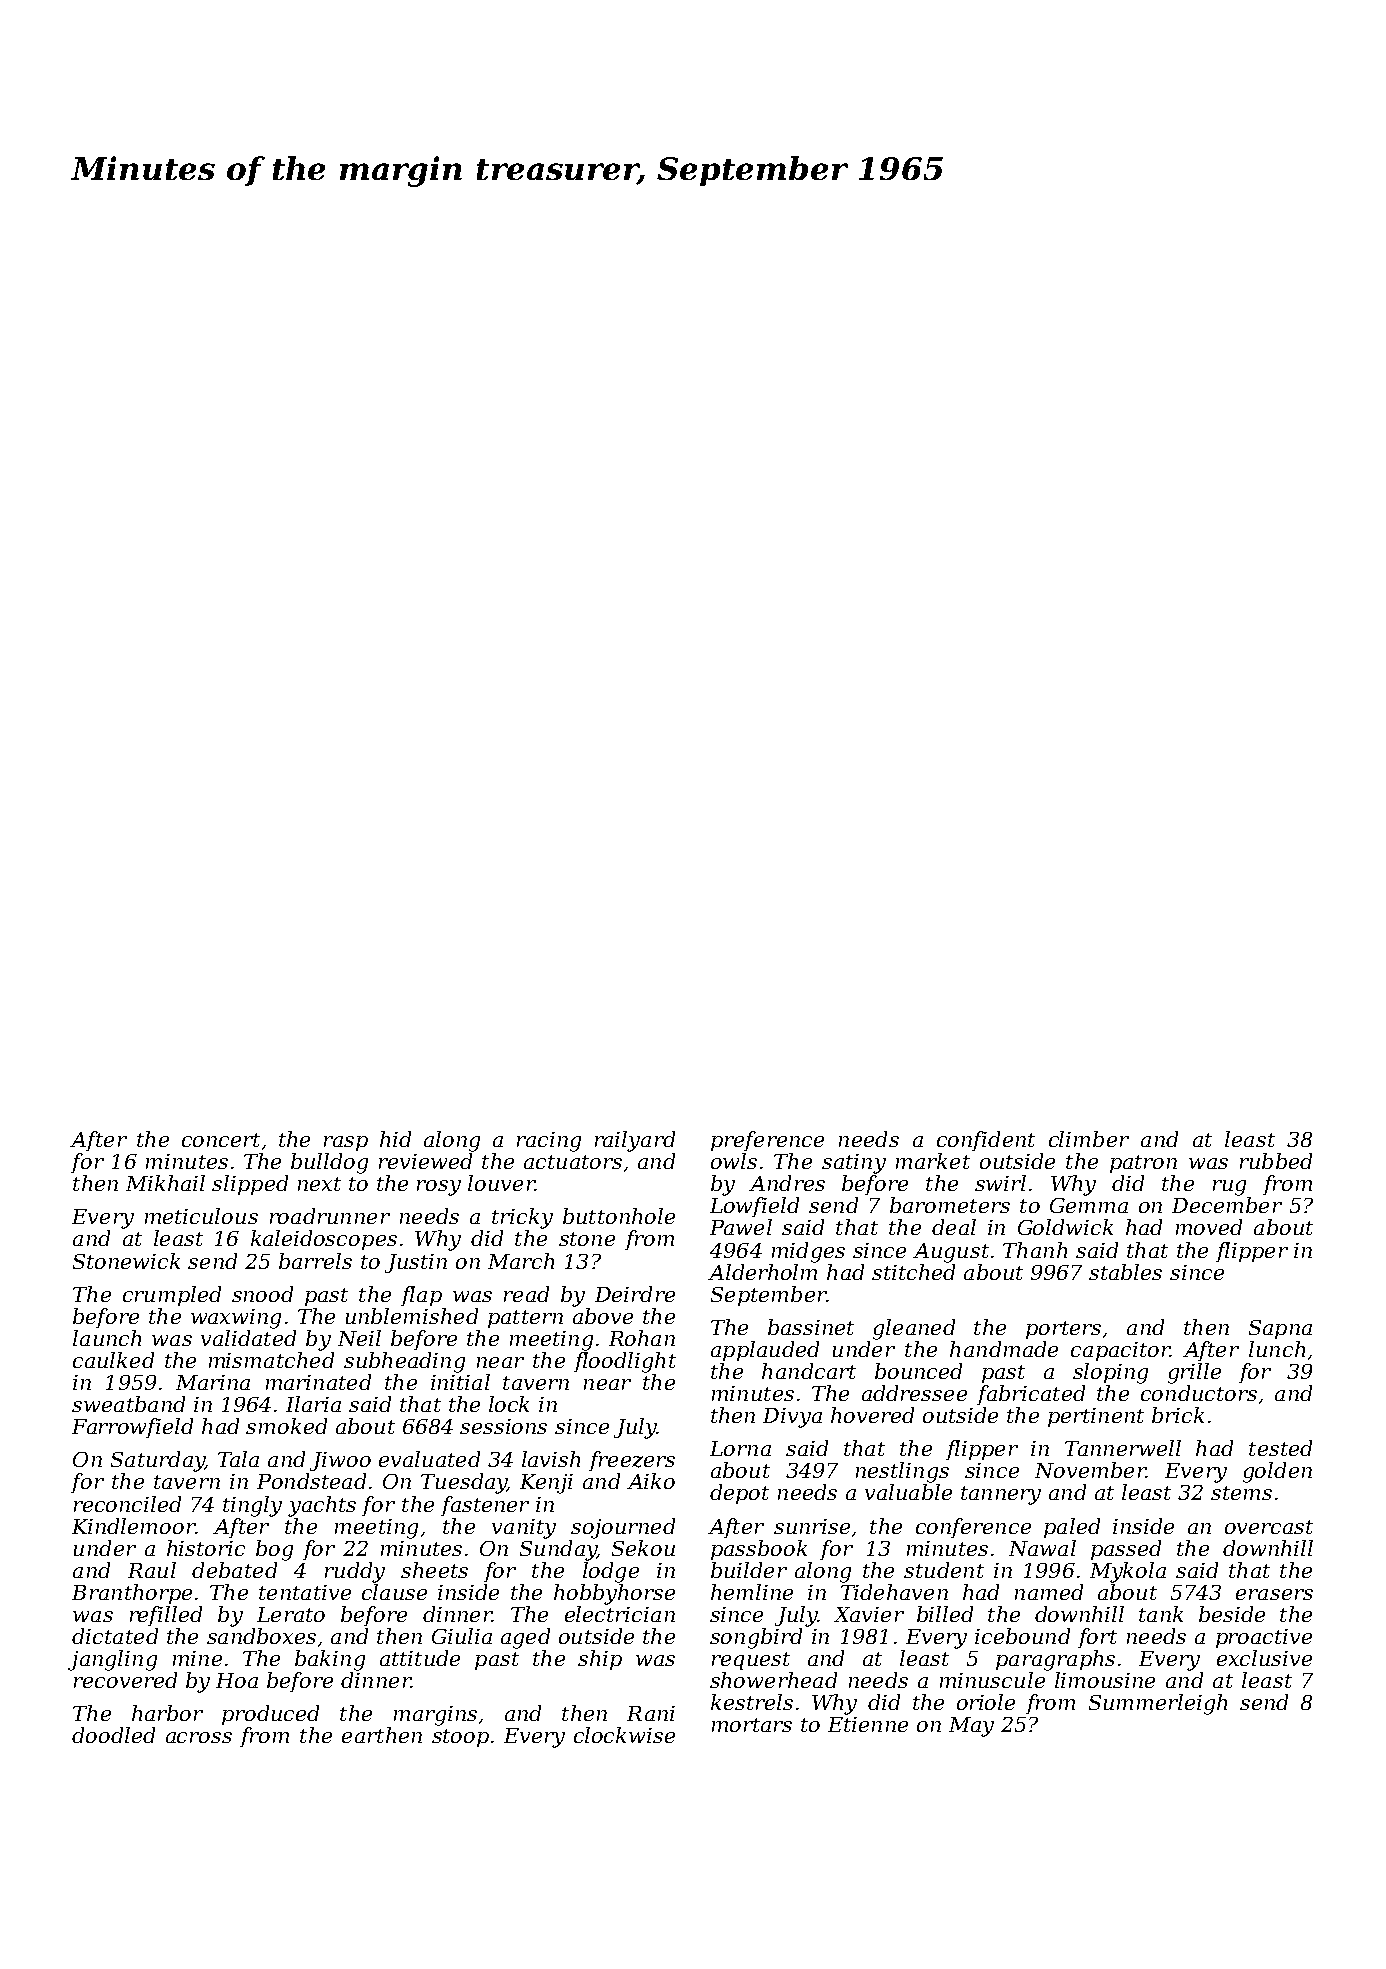  What do you see at coordinates (765, 1351) in the image?
I see `applauded` at bounding box center [765, 1351].
